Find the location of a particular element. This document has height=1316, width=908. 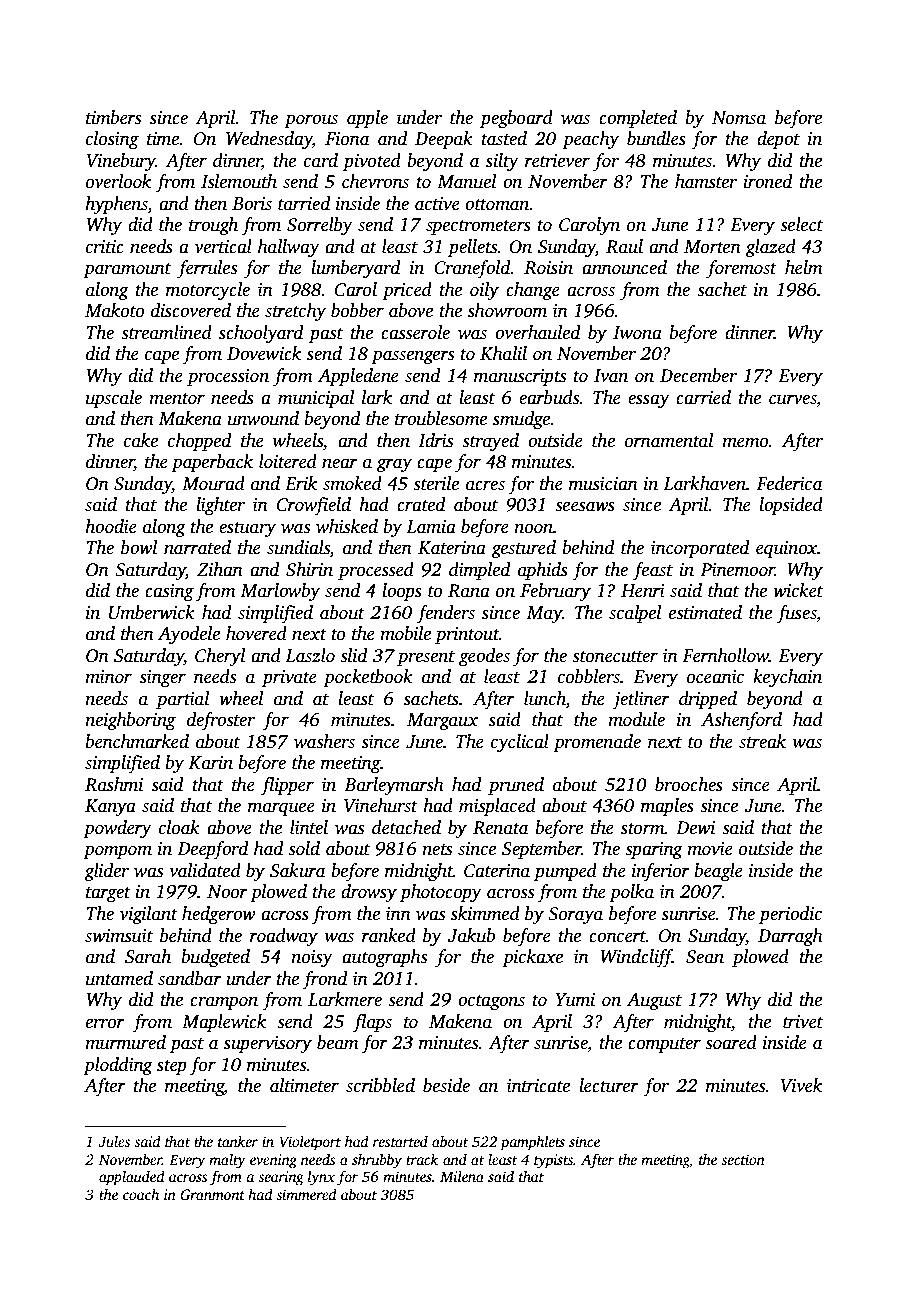

Margaux is located at coordinates (442, 721).
